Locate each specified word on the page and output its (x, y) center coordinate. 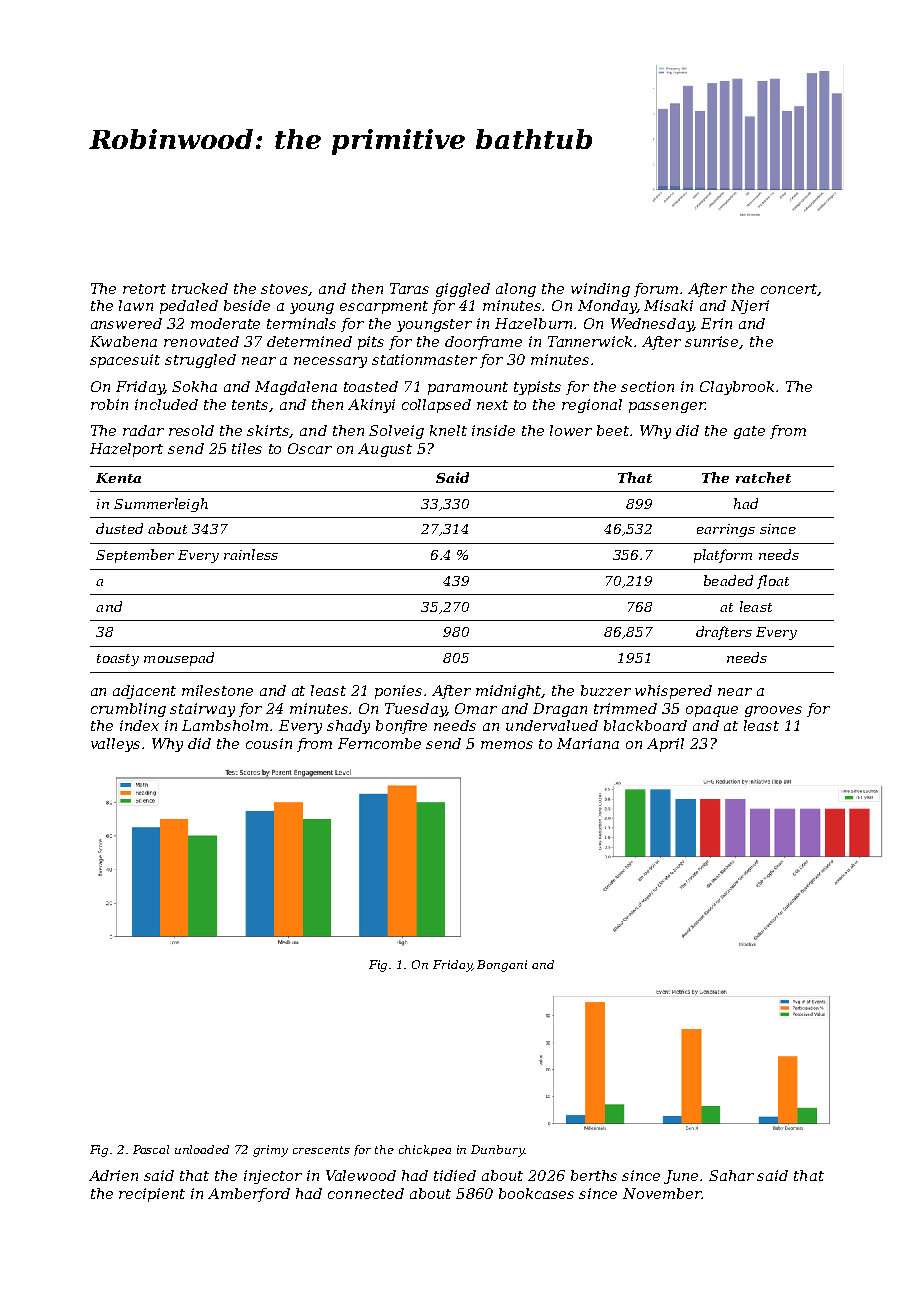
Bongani (502, 966)
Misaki (668, 305)
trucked (200, 288)
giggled (463, 290)
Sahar (731, 1175)
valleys (115, 745)
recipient (152, 1195)
